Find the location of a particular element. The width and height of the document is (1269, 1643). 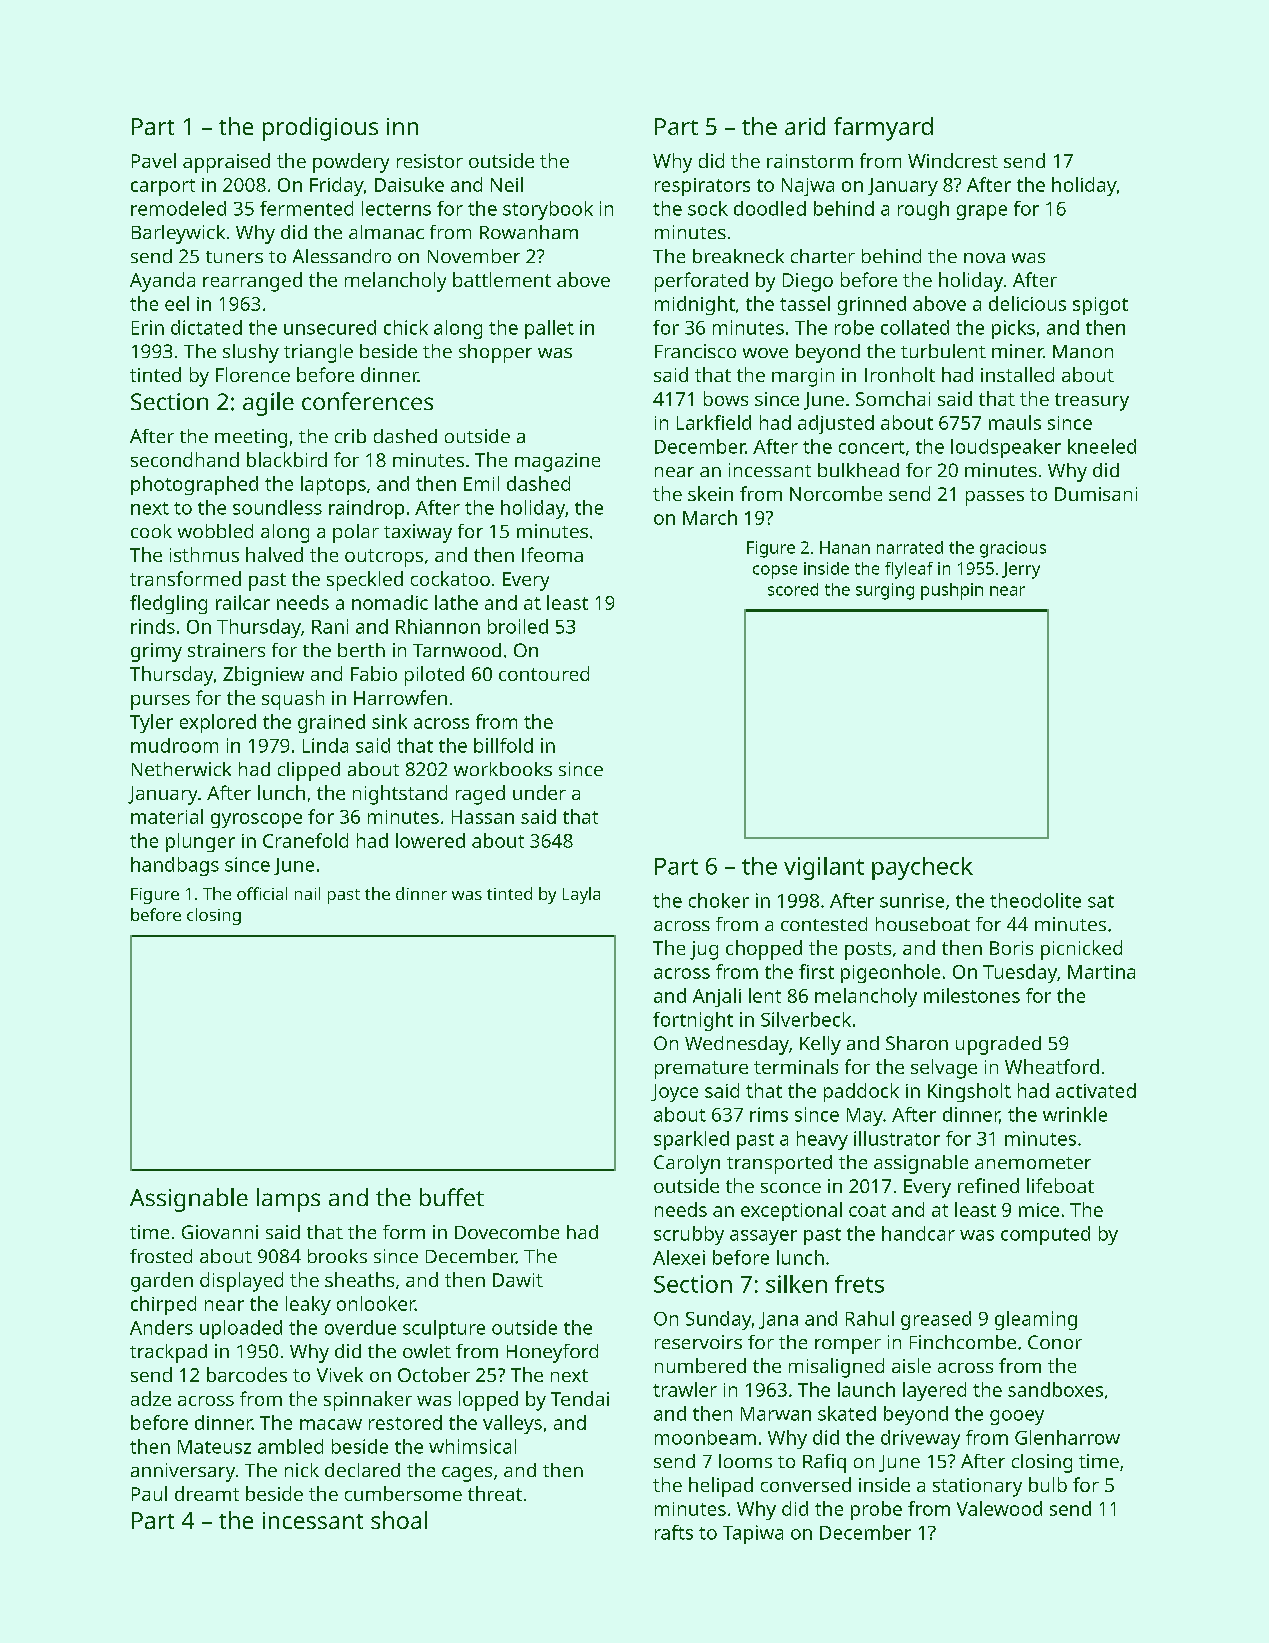

sandboxes is located at coordinates (1055, 1389).
